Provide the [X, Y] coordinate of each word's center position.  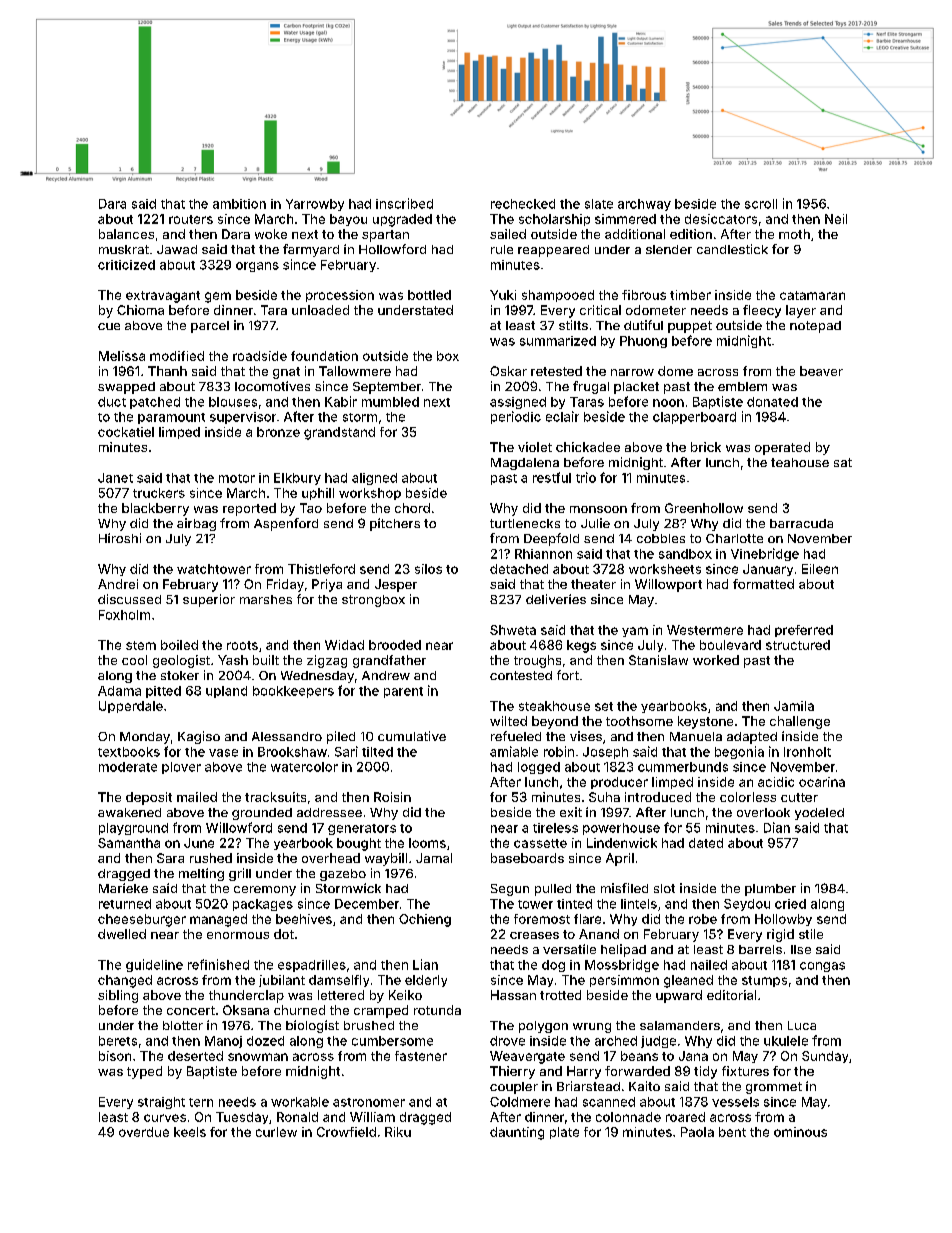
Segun [510, 890]
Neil [836, 219]
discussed [129, 599]
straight [161, 1103]
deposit [149, 798]
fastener [421, 1056]
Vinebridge [765, 554]
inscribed [404, 203]
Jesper [396, 585]
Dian [777, 827]
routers [191, 219]
